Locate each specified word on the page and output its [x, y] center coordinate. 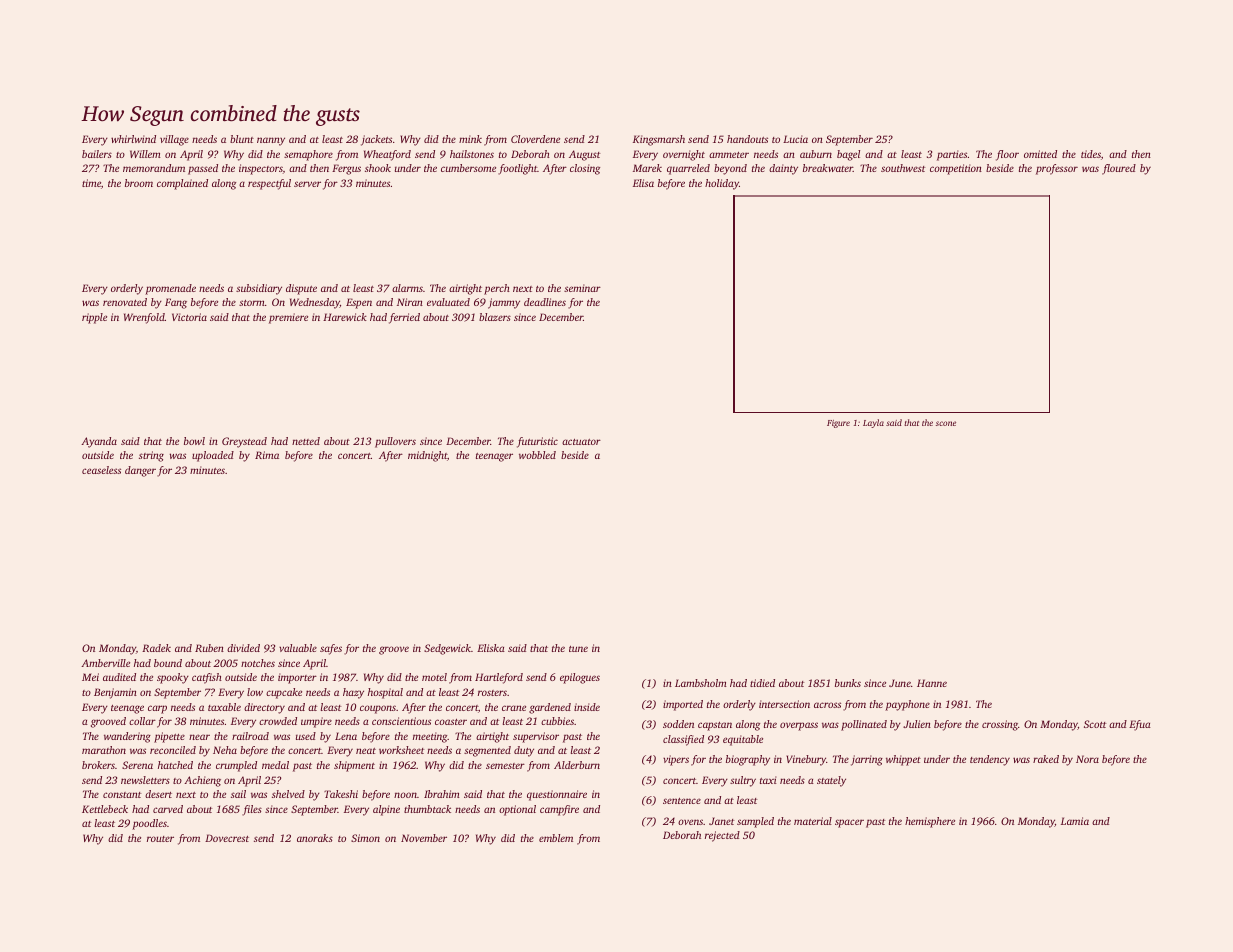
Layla [873, 423]
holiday [722, 184]
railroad [250, 736]
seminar [582, 288]
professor [1057, 169]
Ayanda [99, 442]
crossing [1000, 725]
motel [434, 677]
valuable [298, 648]
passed [203, 169]
